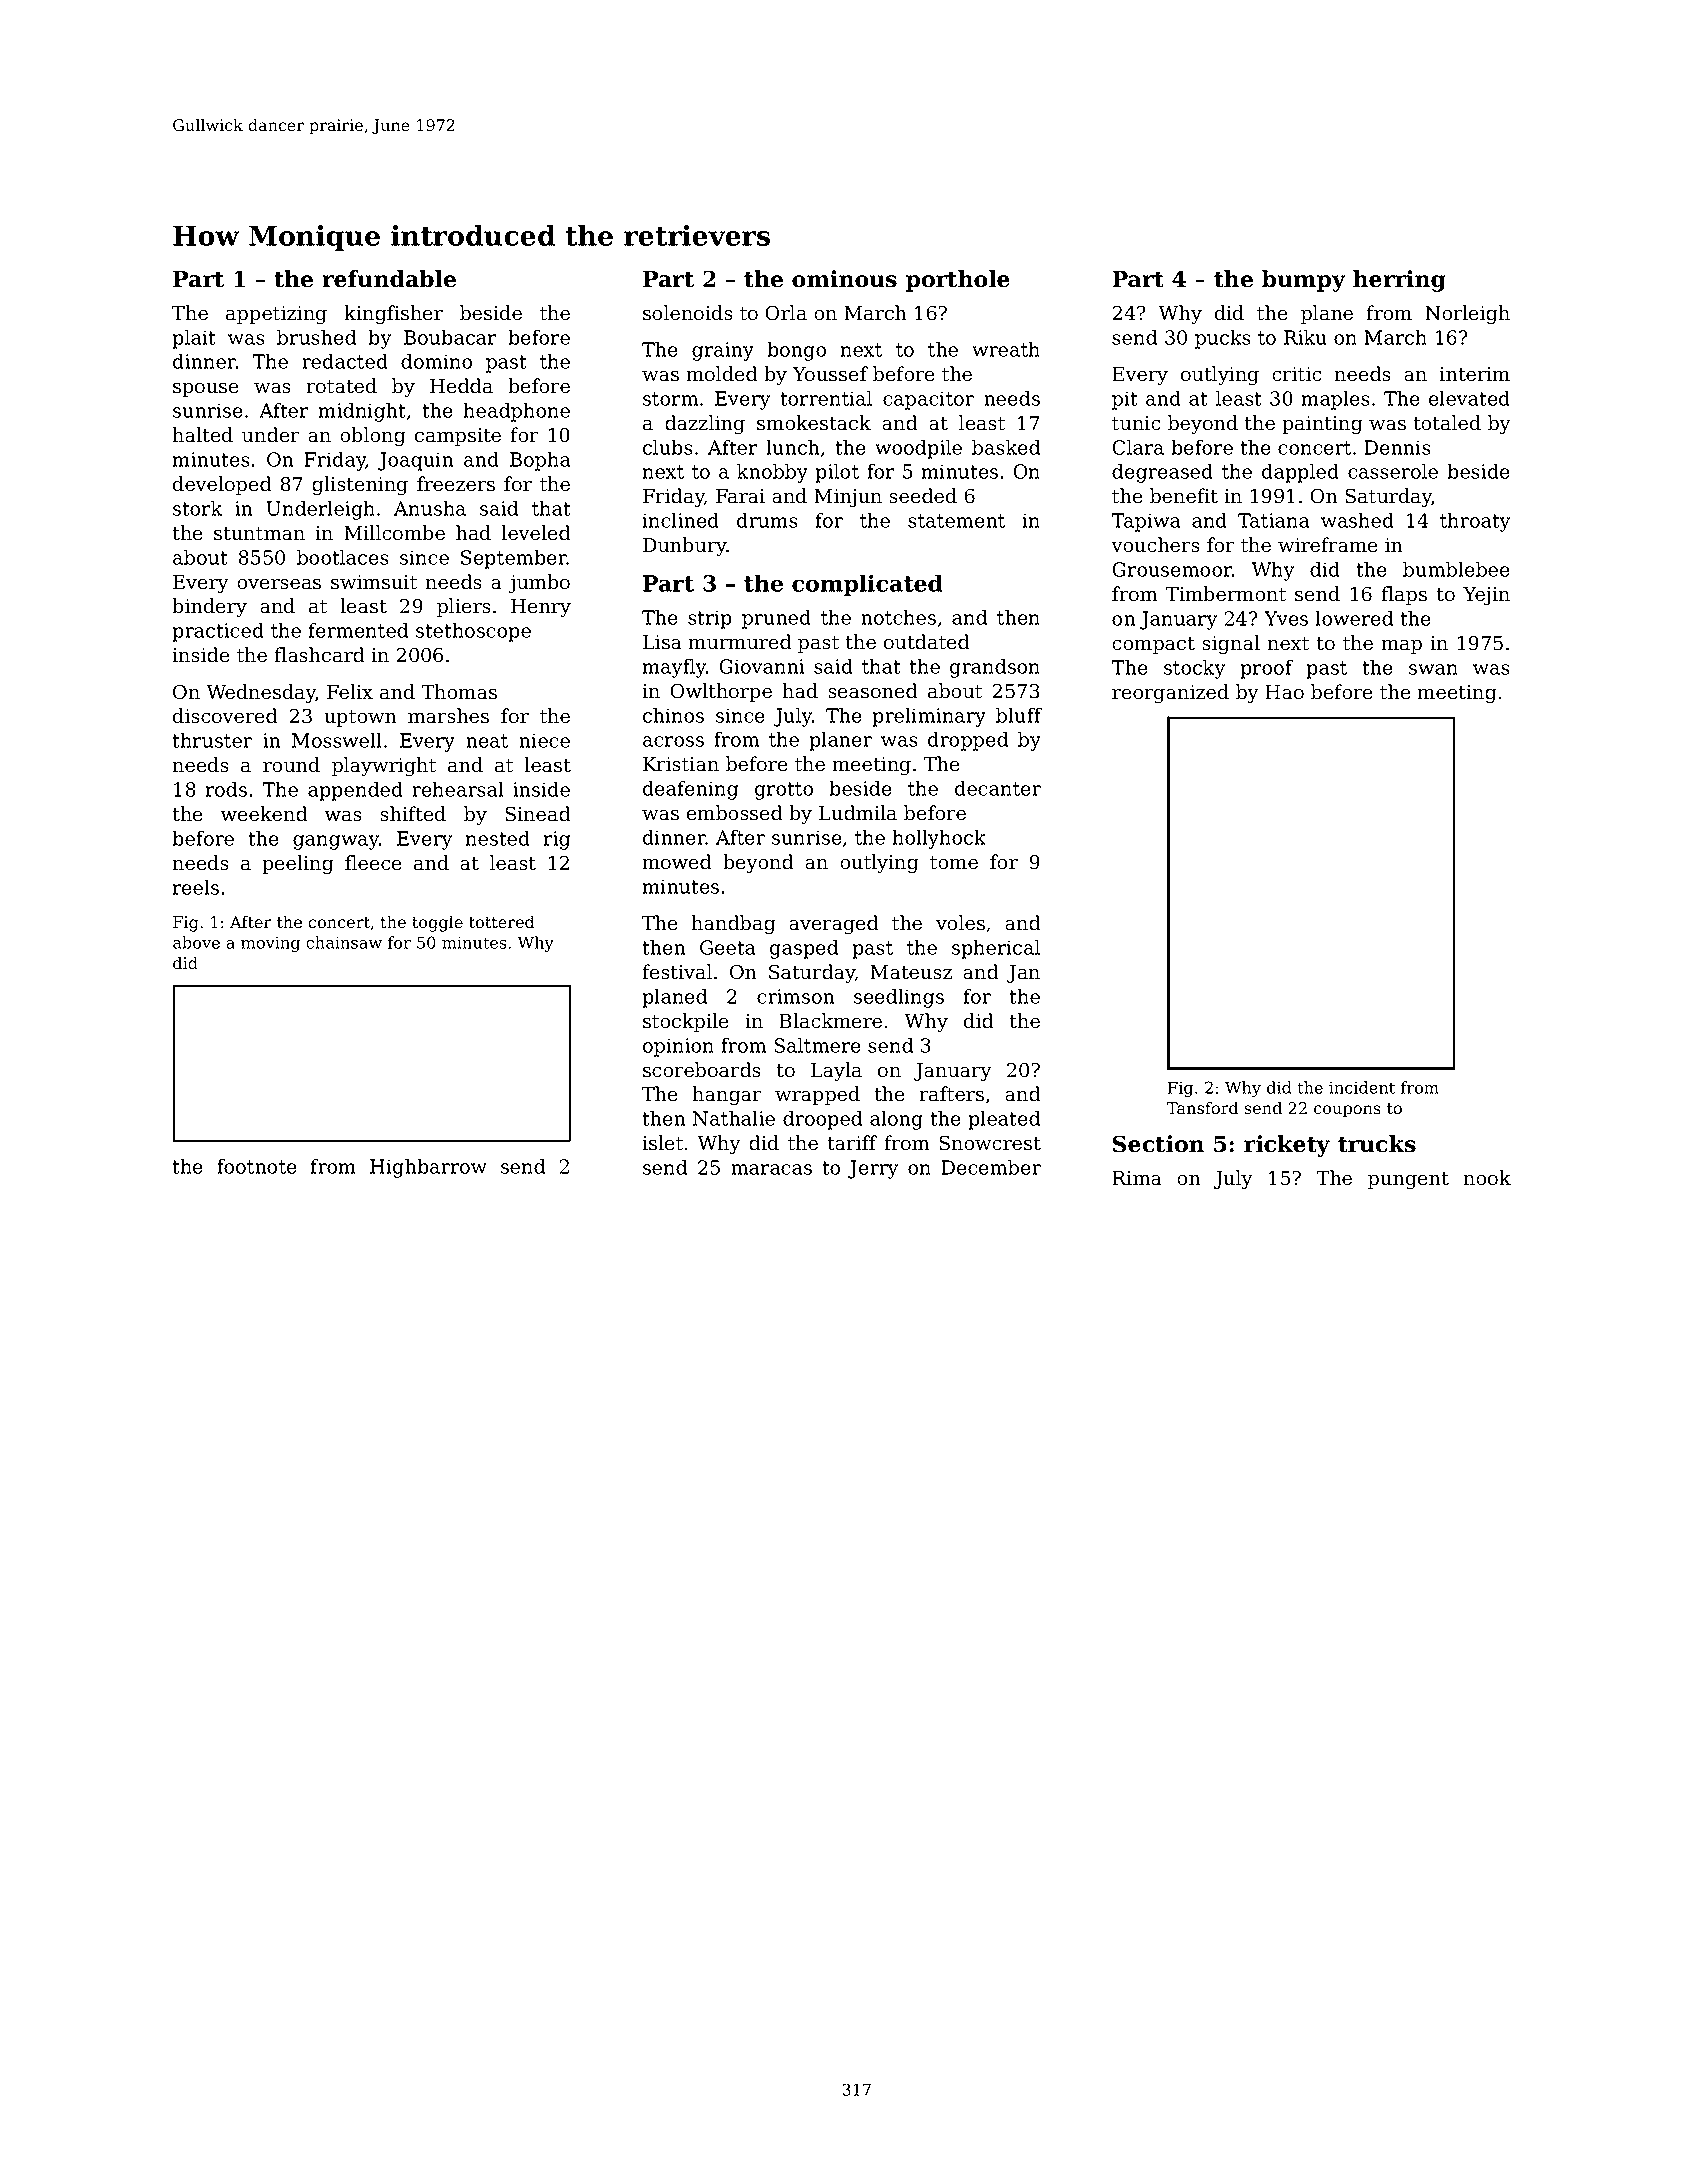 The width and height of the screenshot is (1683, 2178). Describe the element at coordinates (428, 1168) in the screenshot. I see `Highbarrow` at that location.
